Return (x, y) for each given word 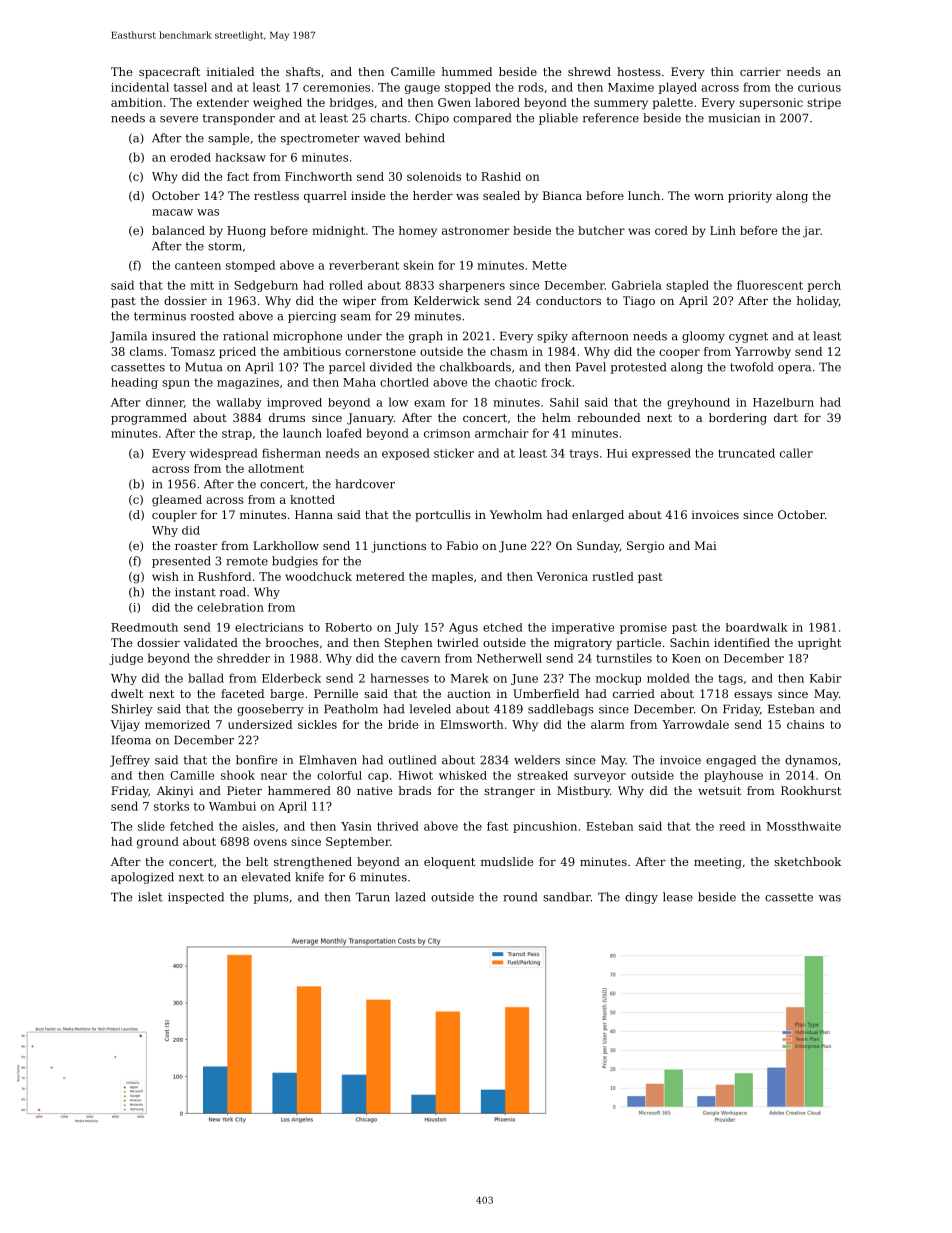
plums (271, 898)
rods (531, 87)
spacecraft (169, 73)
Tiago (639, 302)
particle (639, 644)
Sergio (645, 547)
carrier (760, 71)
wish (165, 576)
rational (245, 336)
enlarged (598, 516)
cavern (420, 659)
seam (356, 317)
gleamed (177, 501)
